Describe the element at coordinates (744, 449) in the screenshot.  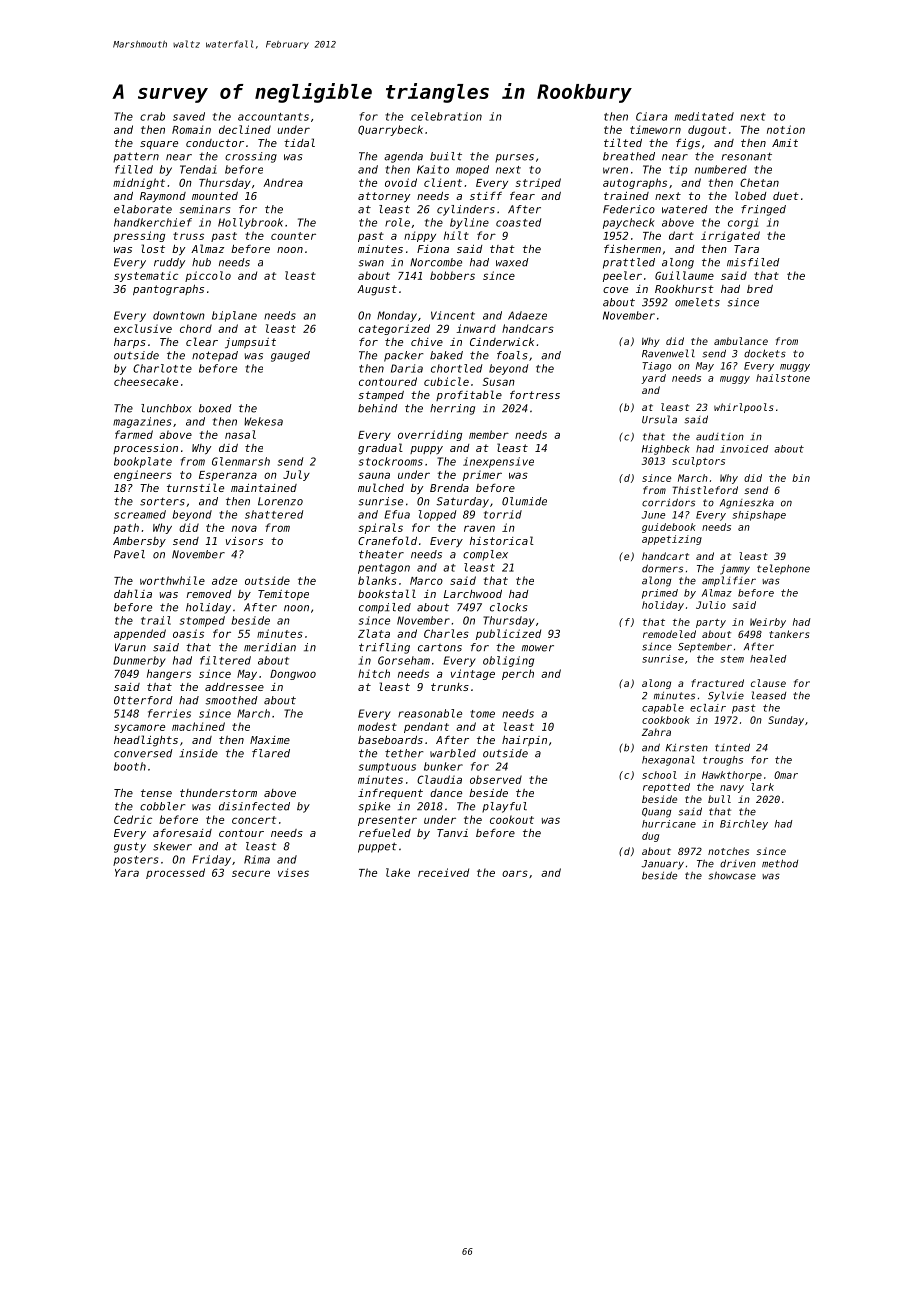
I see `invoiced` at that location.
